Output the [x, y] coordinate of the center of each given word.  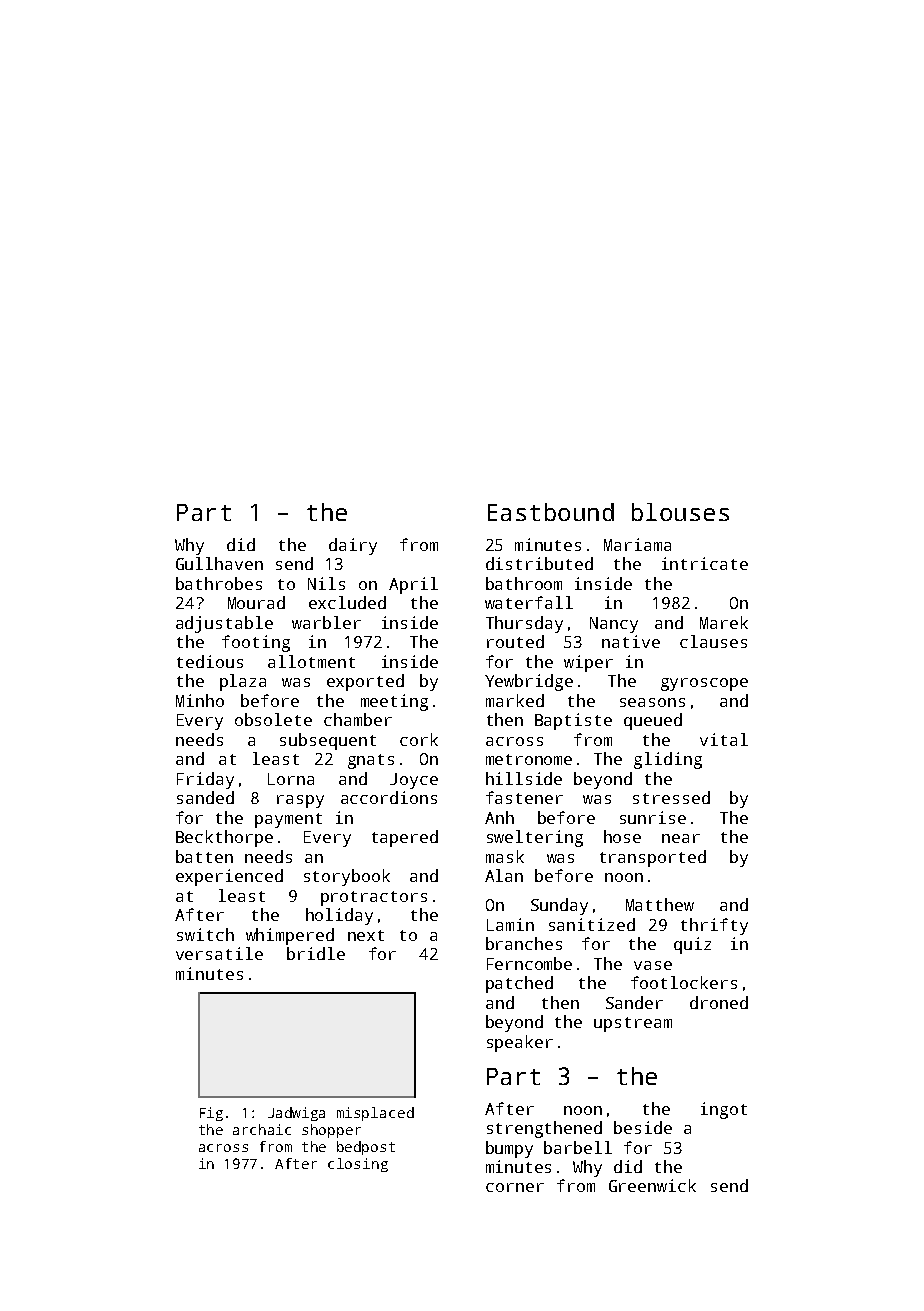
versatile [219, 953]
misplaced [375, 1114]
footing [256, 643]
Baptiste [573, 721]
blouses [680, 512]
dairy [353, 546]
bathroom [524, 583]
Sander [634, 1002]
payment [288, 820]
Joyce [414, 781]
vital [724, 739]
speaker [520, 1043]
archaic [262, 1129]
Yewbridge [529, 682]
